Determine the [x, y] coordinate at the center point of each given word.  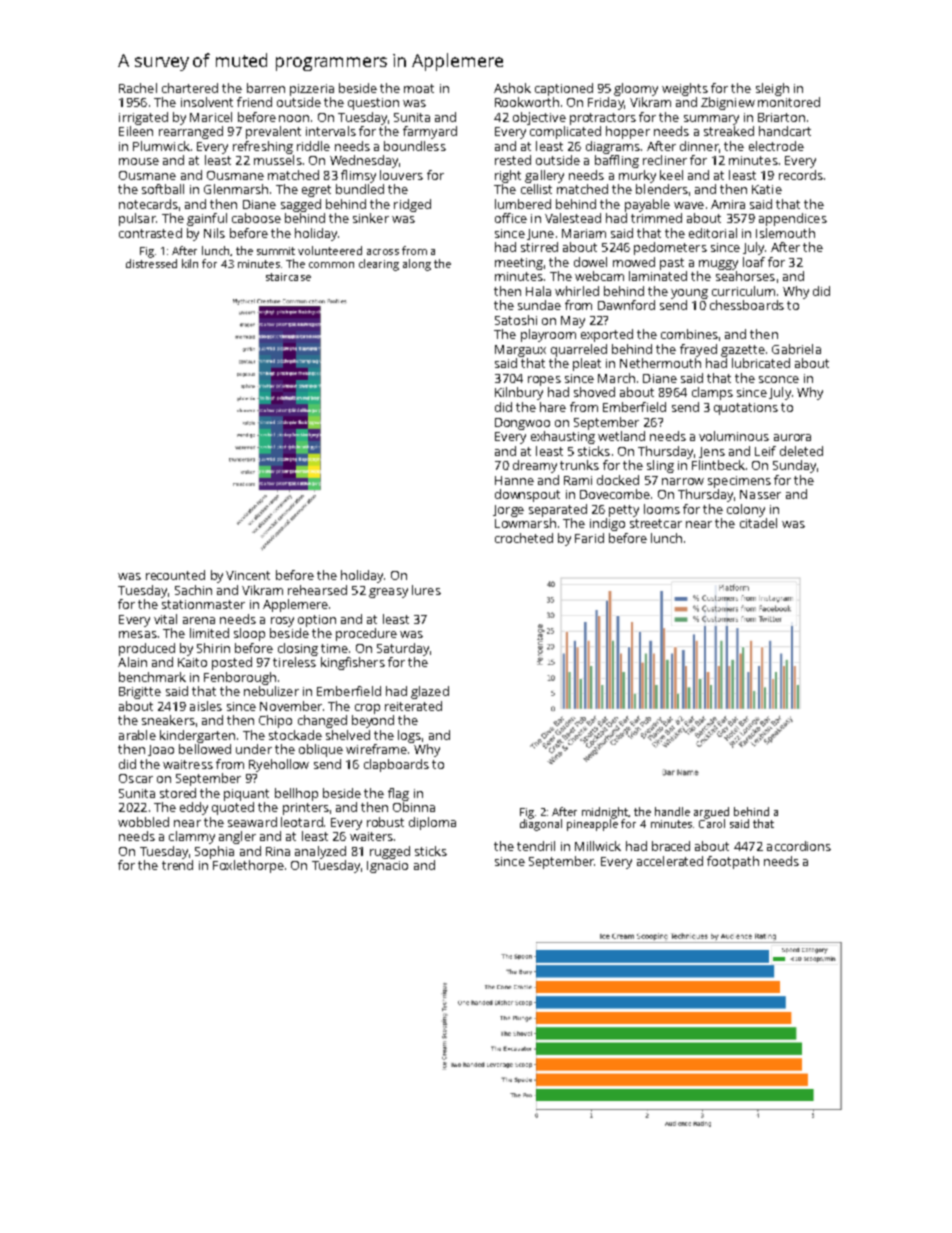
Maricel [211, 117]
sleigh [772, 89]
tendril [536, 846]
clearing [379, 265]
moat [419, 88]
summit [276, 251]
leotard [302, 822]
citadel [758, 523]
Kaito [192, 662]
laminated [658, 276]
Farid [589, 538]
